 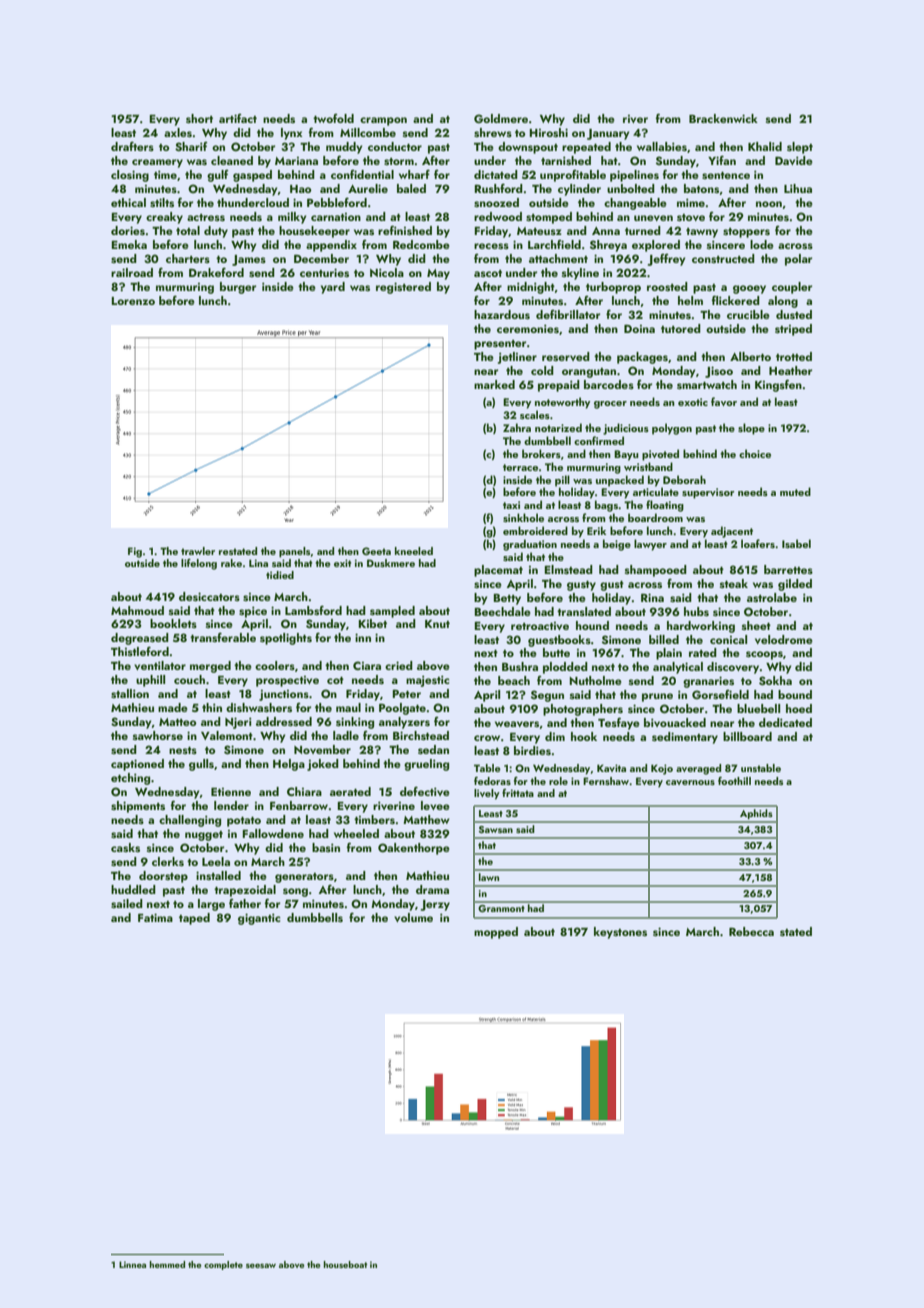 What do you see at coordinates (275, 665) in the page?
I see `coolers` at bounding box center [275, 665].
